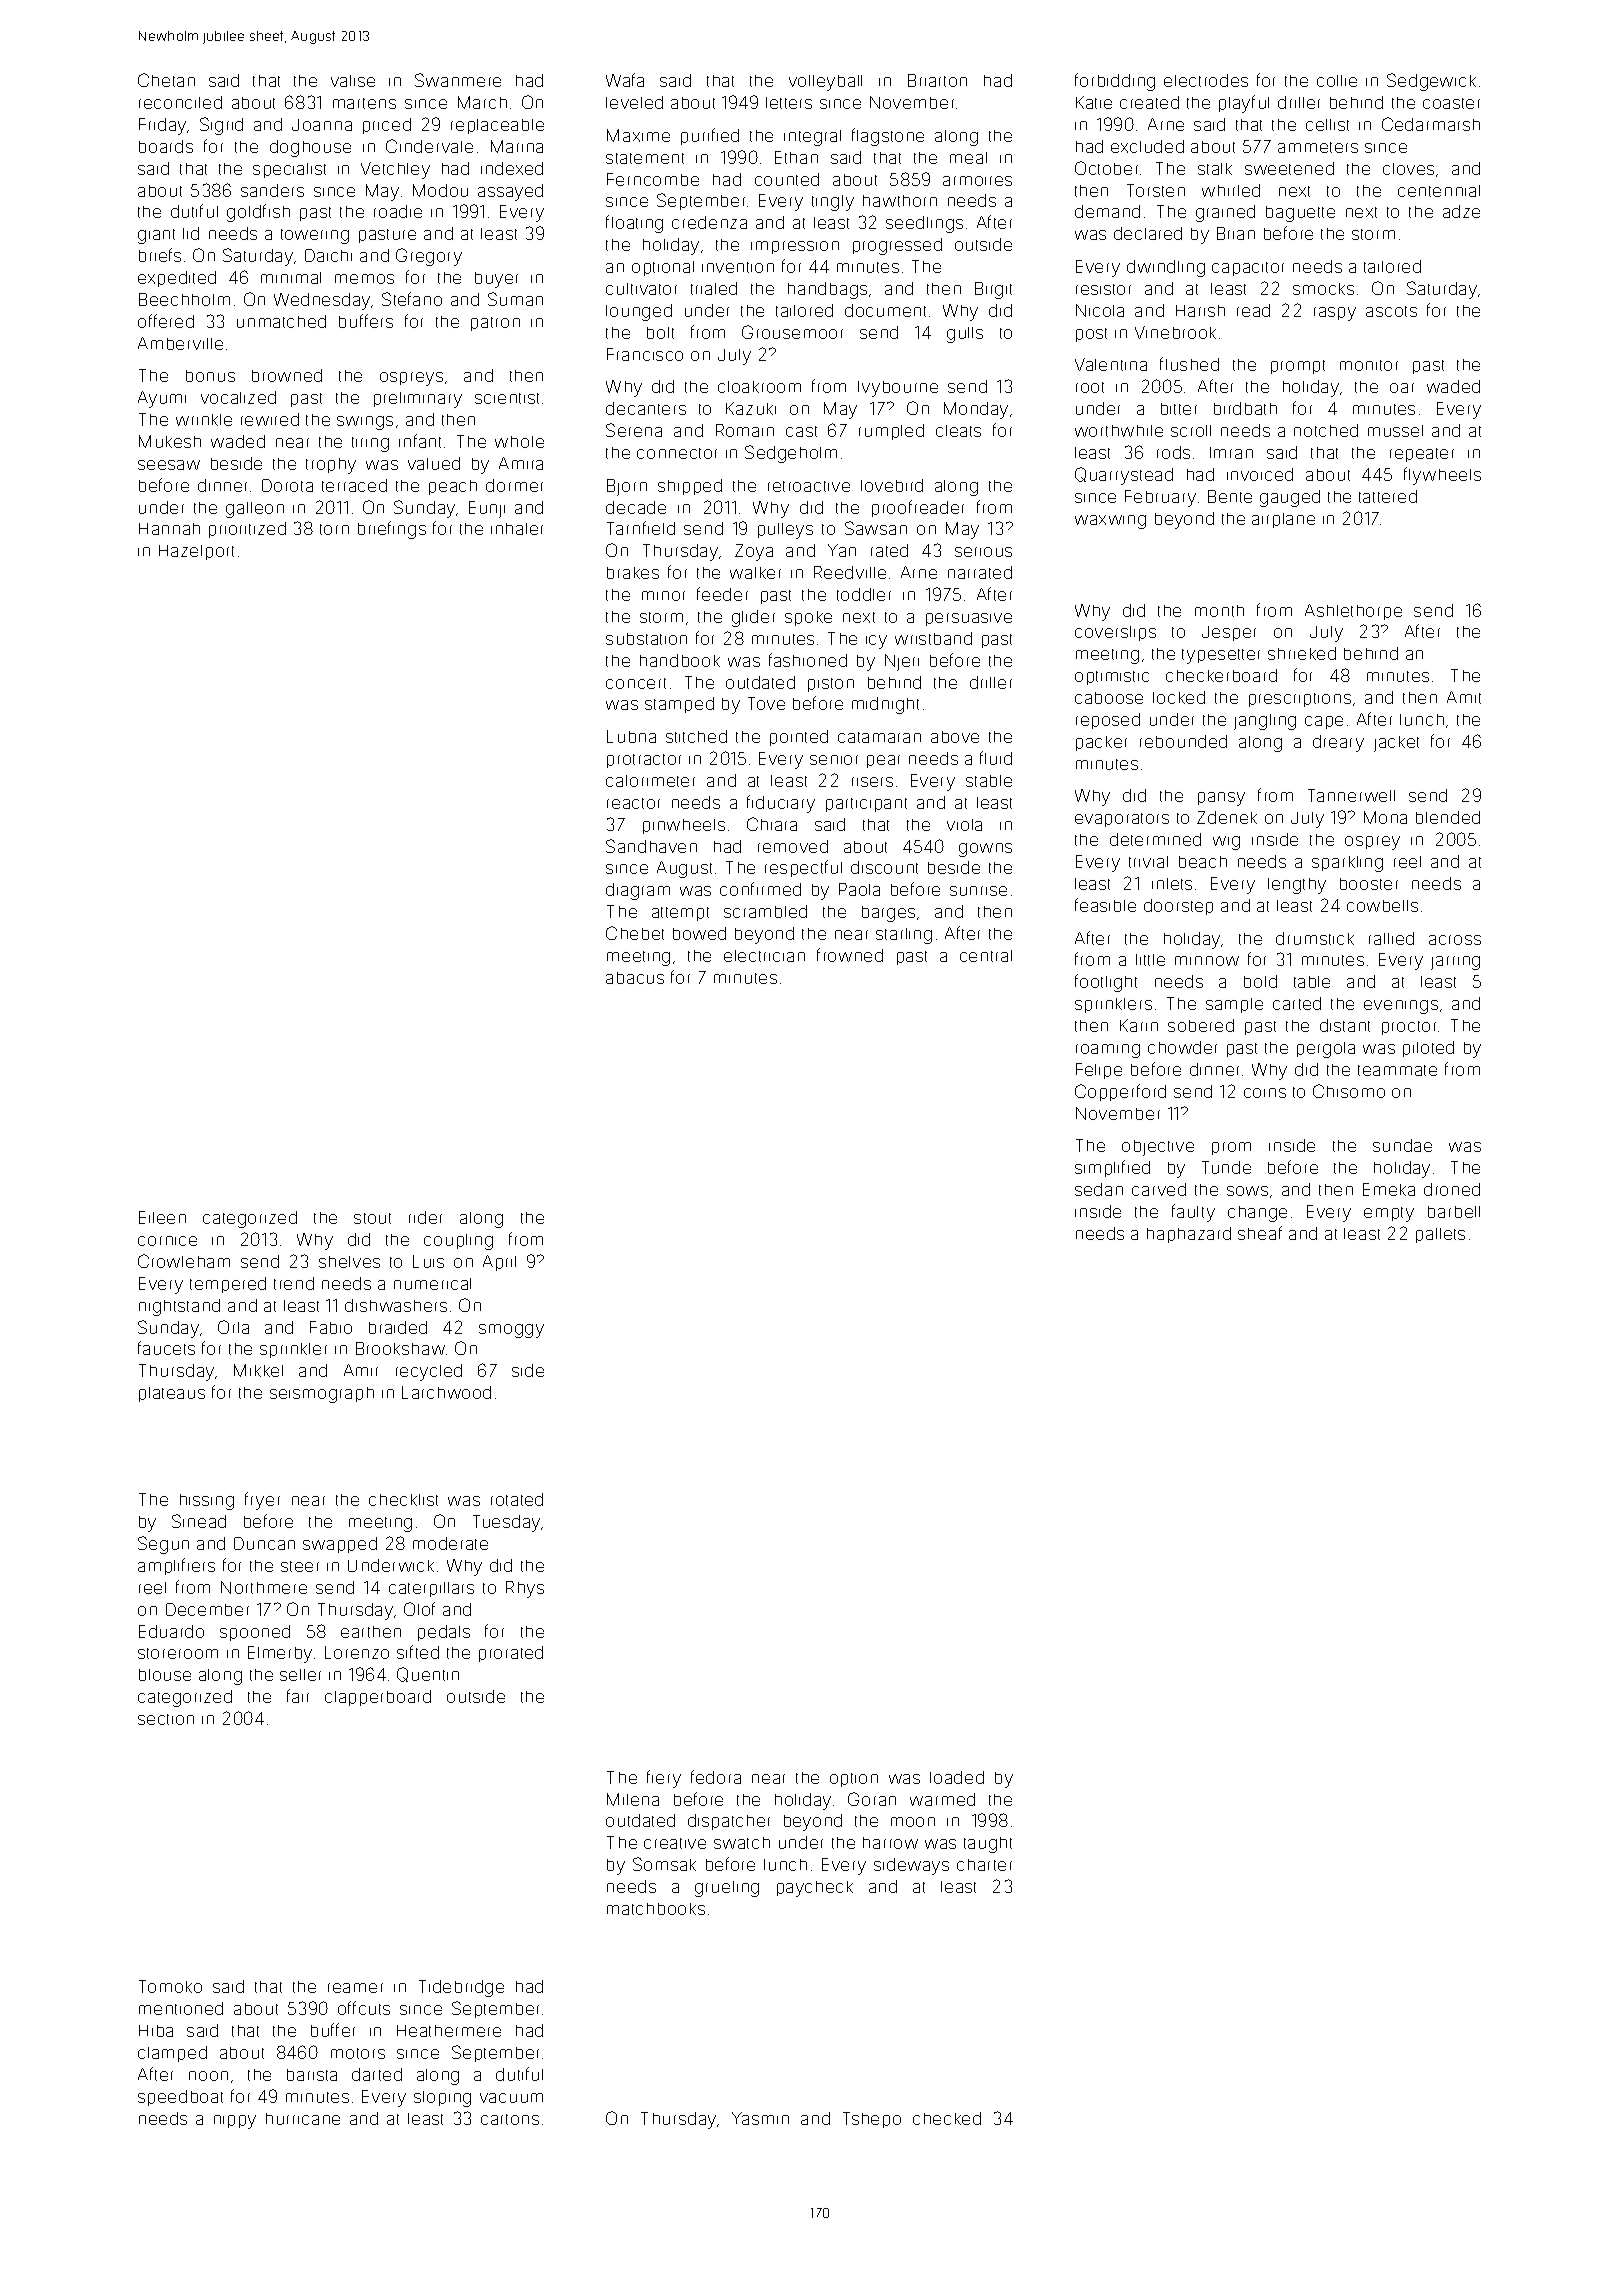 The height and width of the document is (2292, 1620). I want to click on charter, so click(984, 1865).
